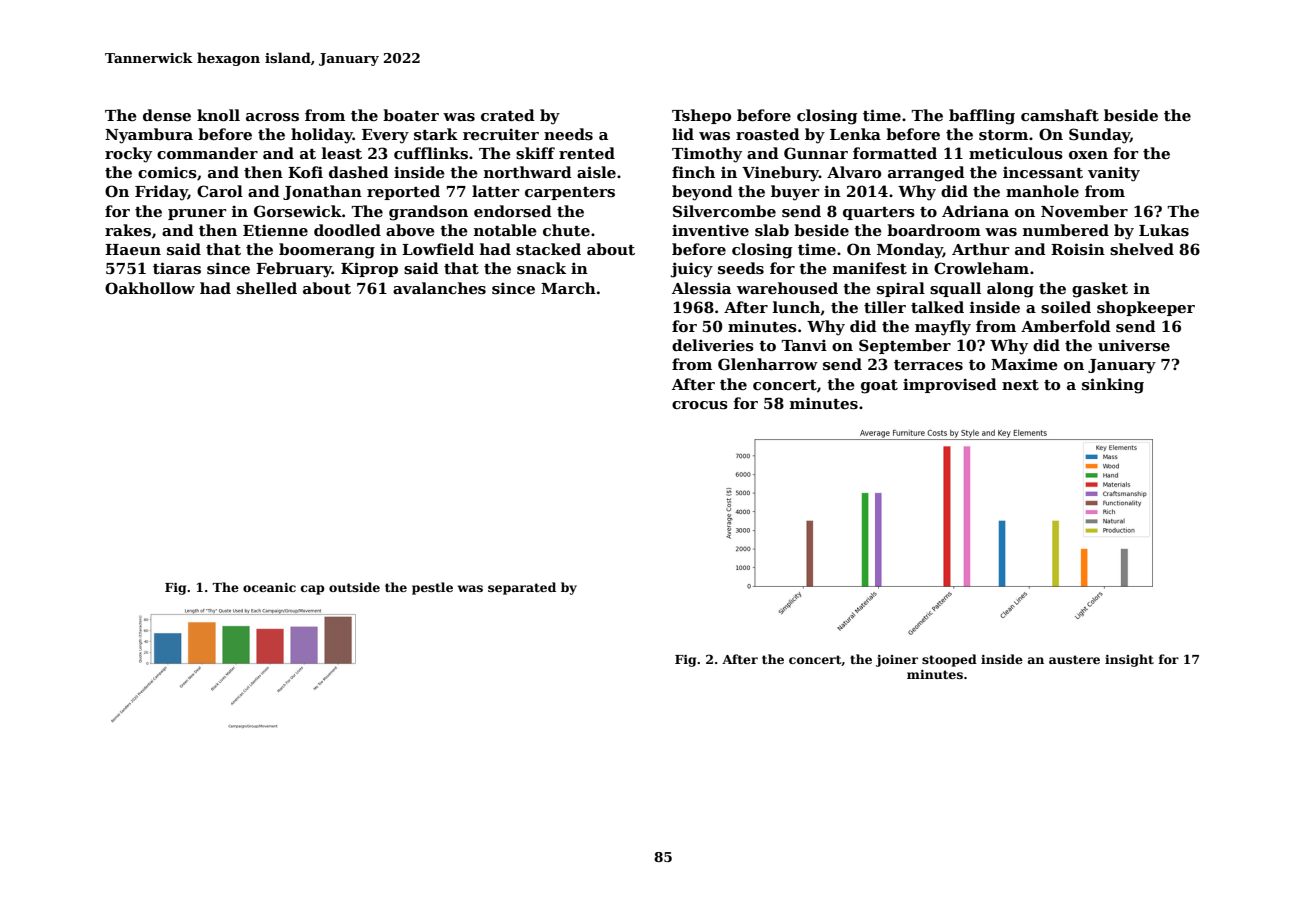 The image size is (1308, 924). What do you see at coordinates (950, 385) in the page?
I see `improvised` at bounding box center [950, 385].
